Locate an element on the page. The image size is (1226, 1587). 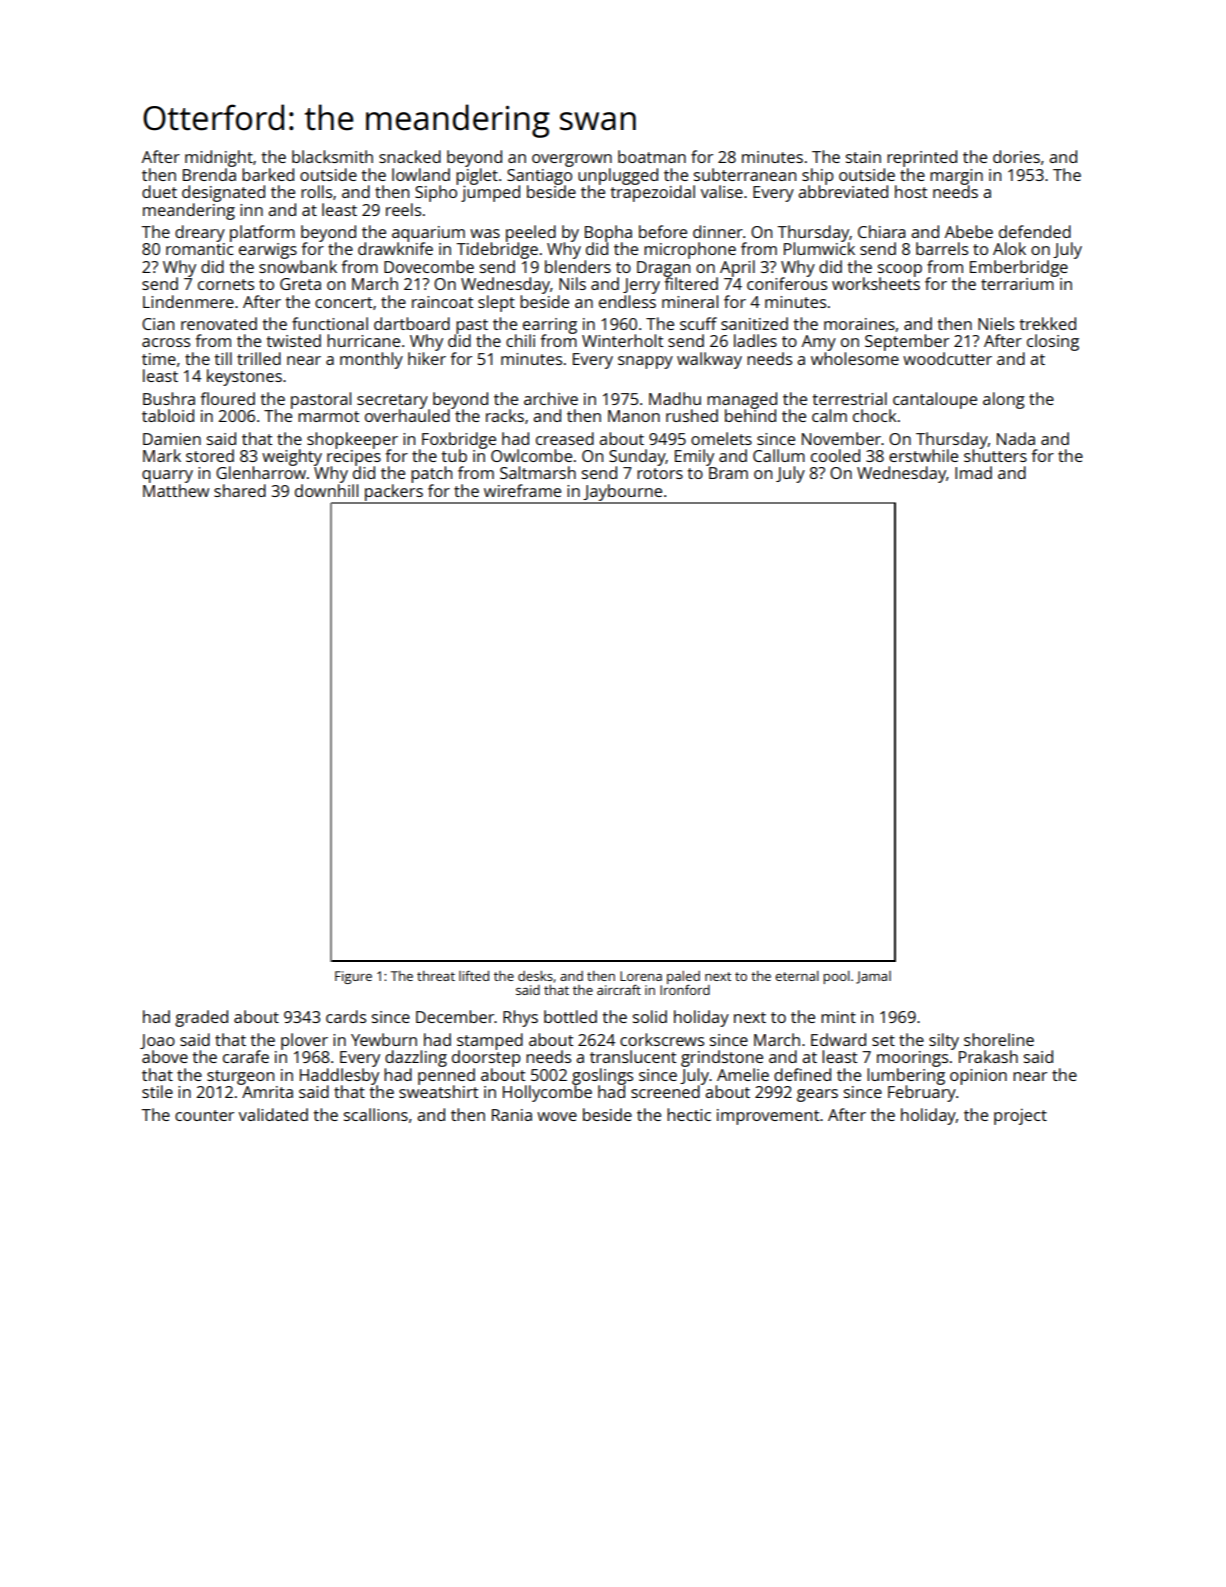
validated is located at coordinates (273, 1114).
